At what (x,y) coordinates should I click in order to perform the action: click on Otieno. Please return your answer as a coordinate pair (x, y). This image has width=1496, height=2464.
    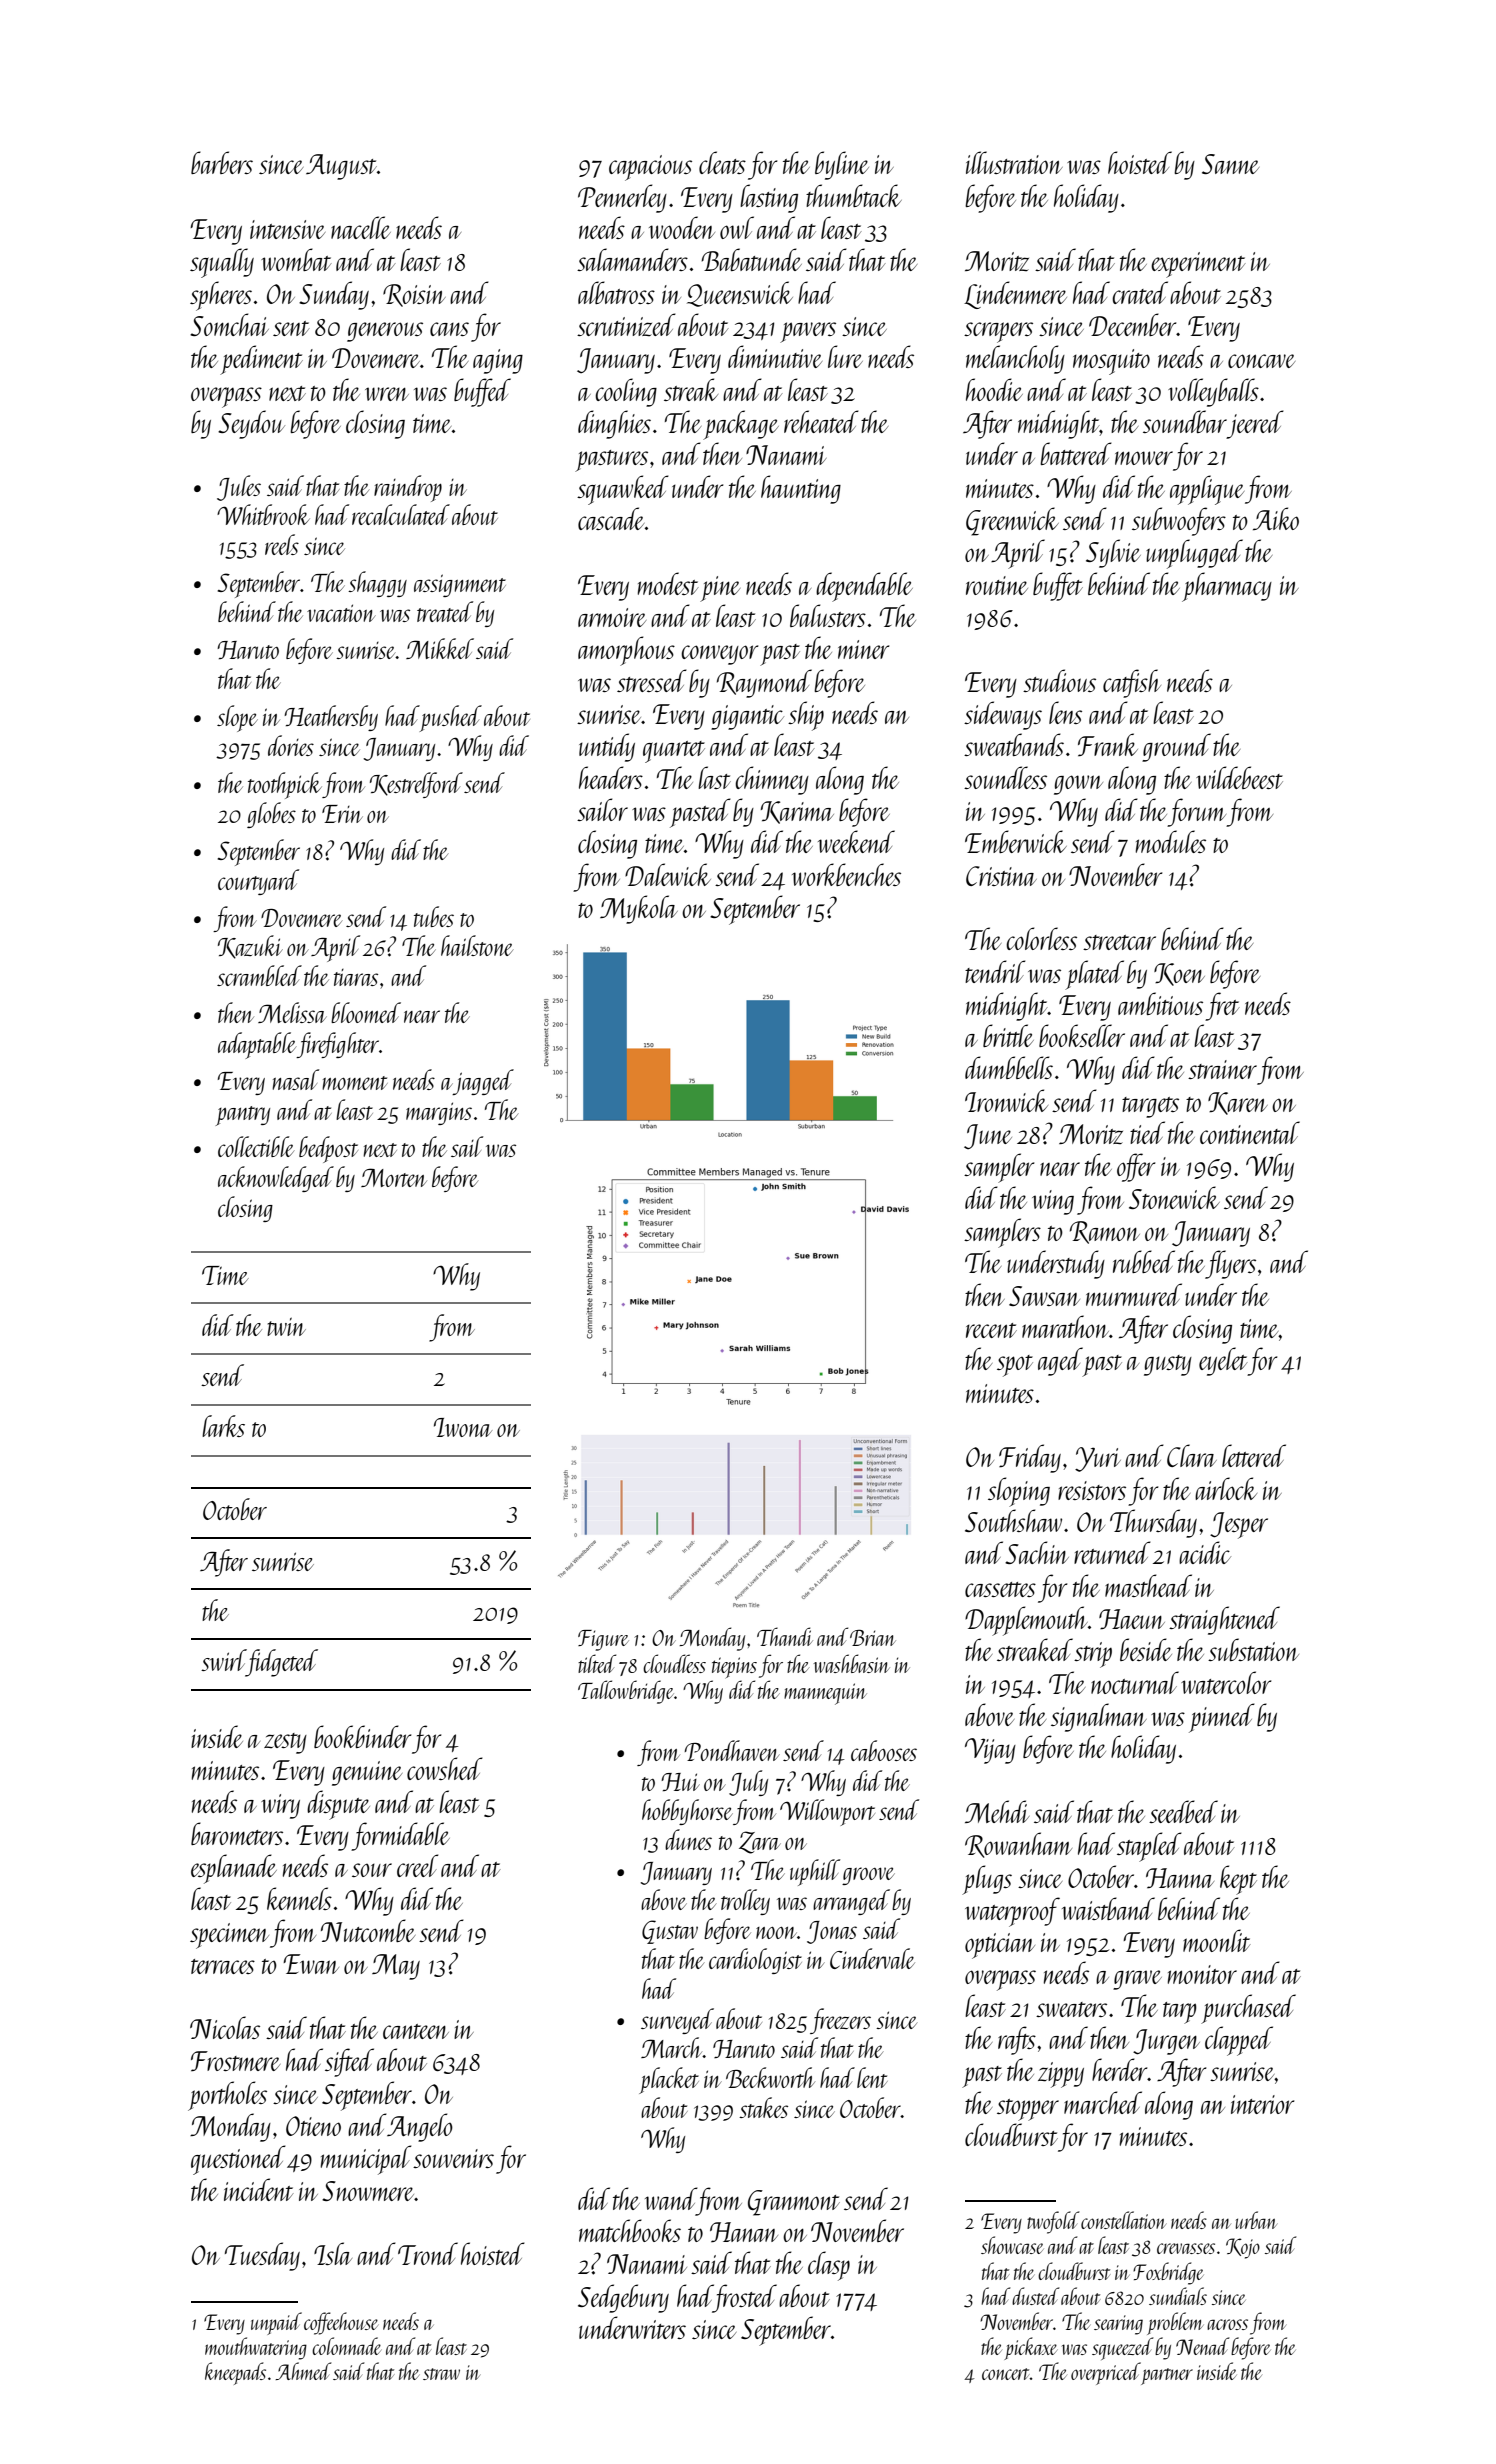
    Looking at the image, I should click on (313, 2126).
